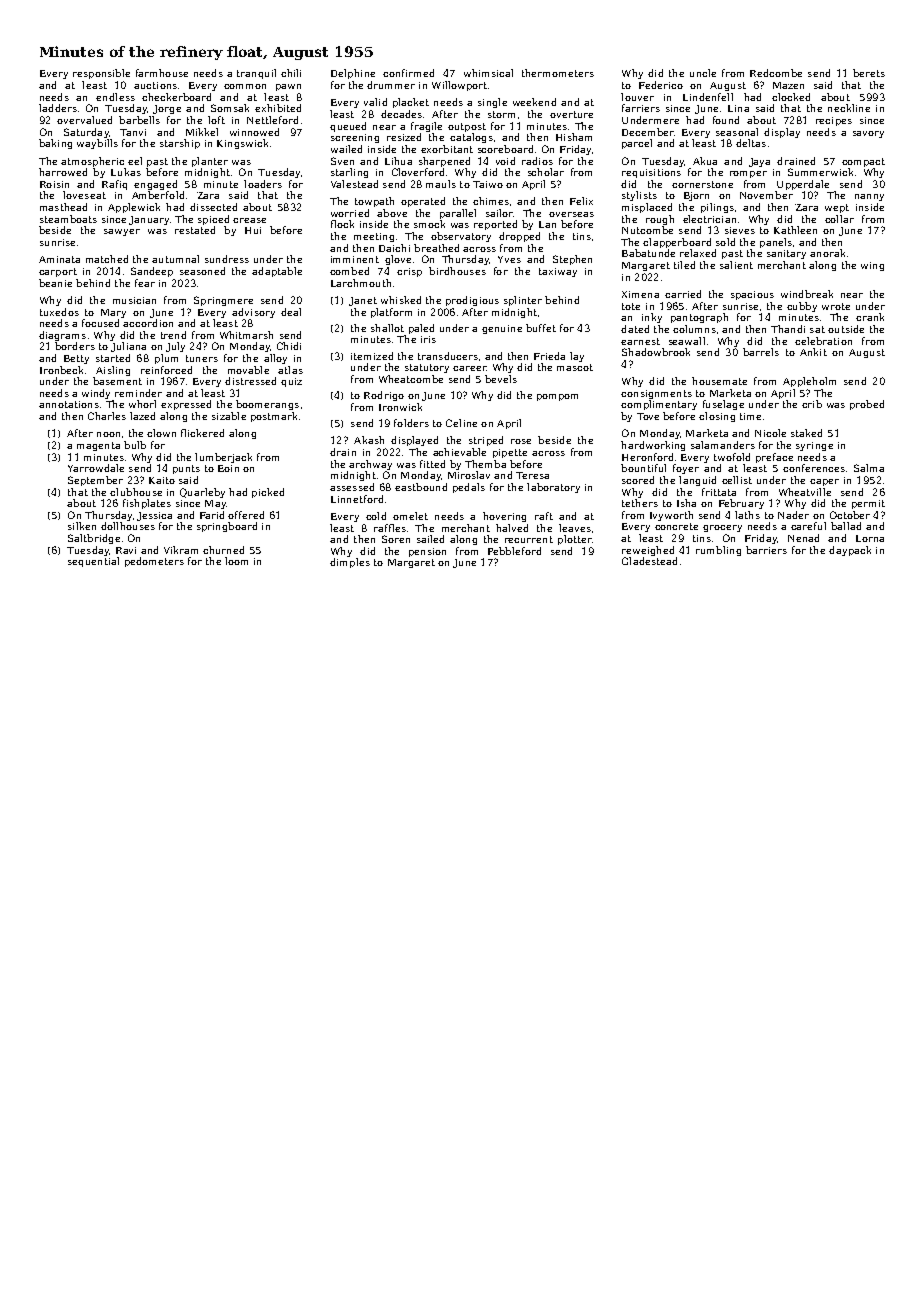  What do you see at coordinates (723, 405) in the page?
I see `fuselage` at bounding box center [723, 405].
